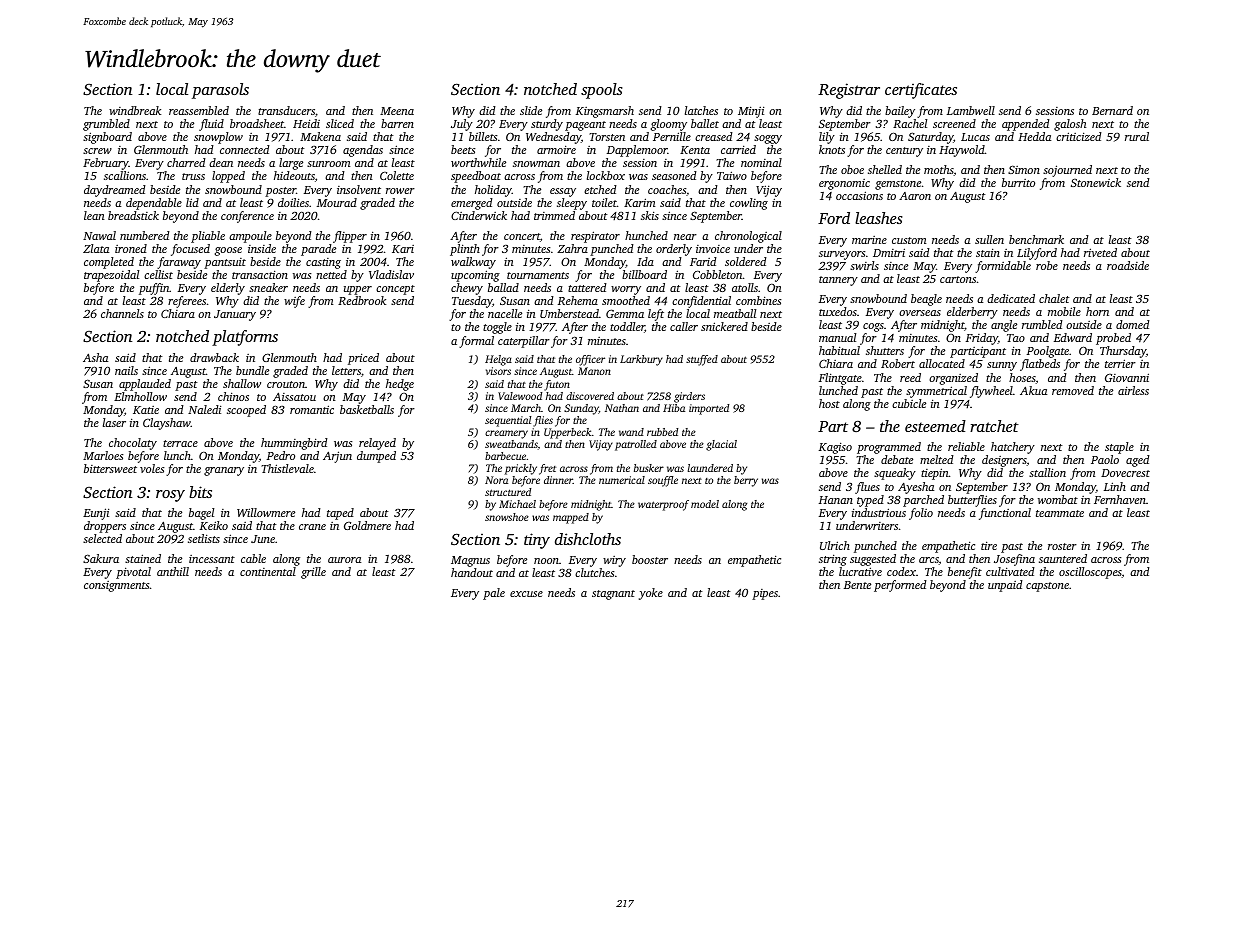  I want to click on spools, so click(602, 91).
